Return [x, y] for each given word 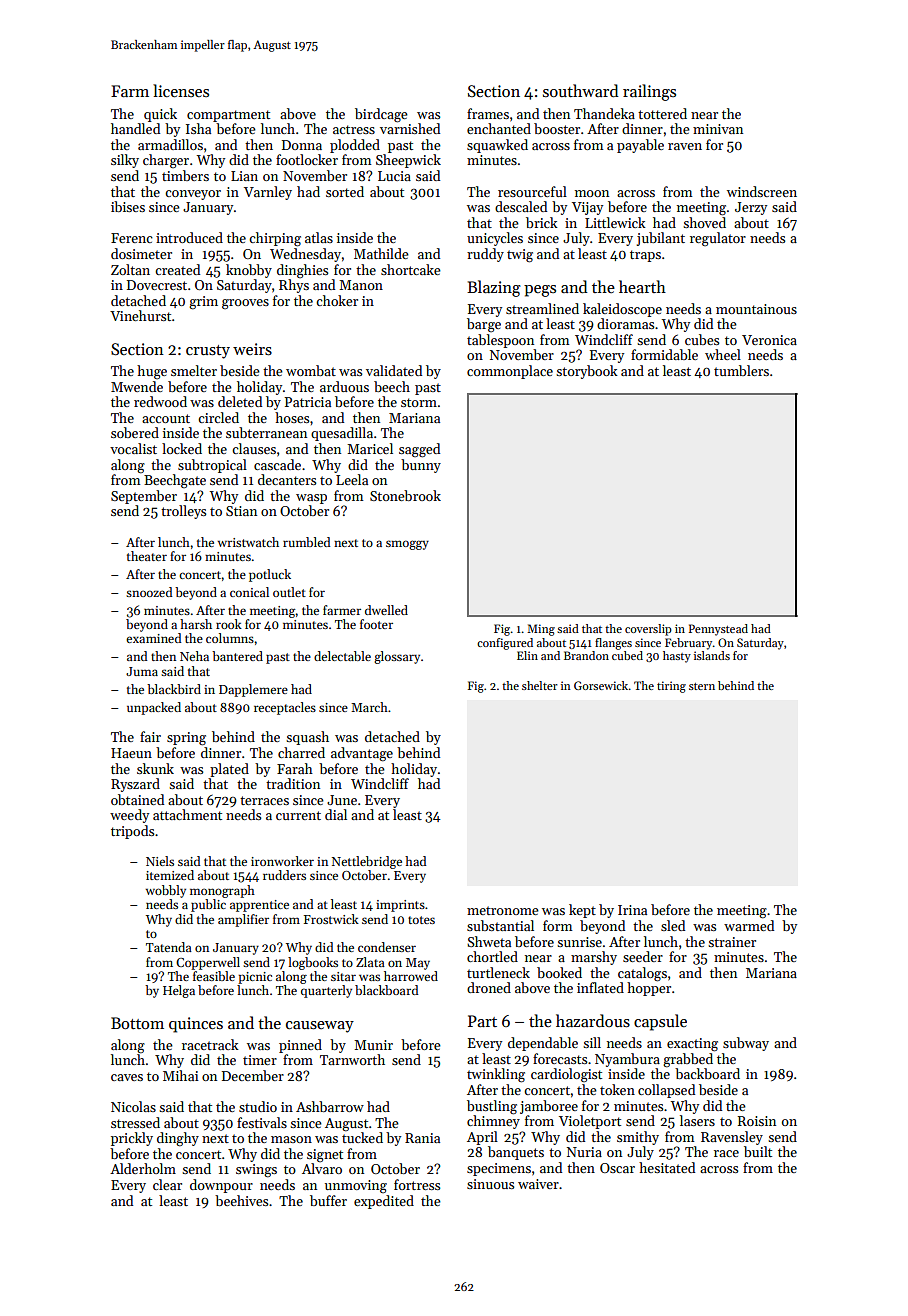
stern [702, 686]
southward [581, 90]
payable [640, 146]
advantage [362, 754]
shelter [540, 685]
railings [649, 92]
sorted [345, 191]
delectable [342, 656]
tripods [132, 832]
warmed [749, 925]
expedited [384, 1202]
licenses [181, 90]
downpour [221, 1186]
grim [203, 303]
